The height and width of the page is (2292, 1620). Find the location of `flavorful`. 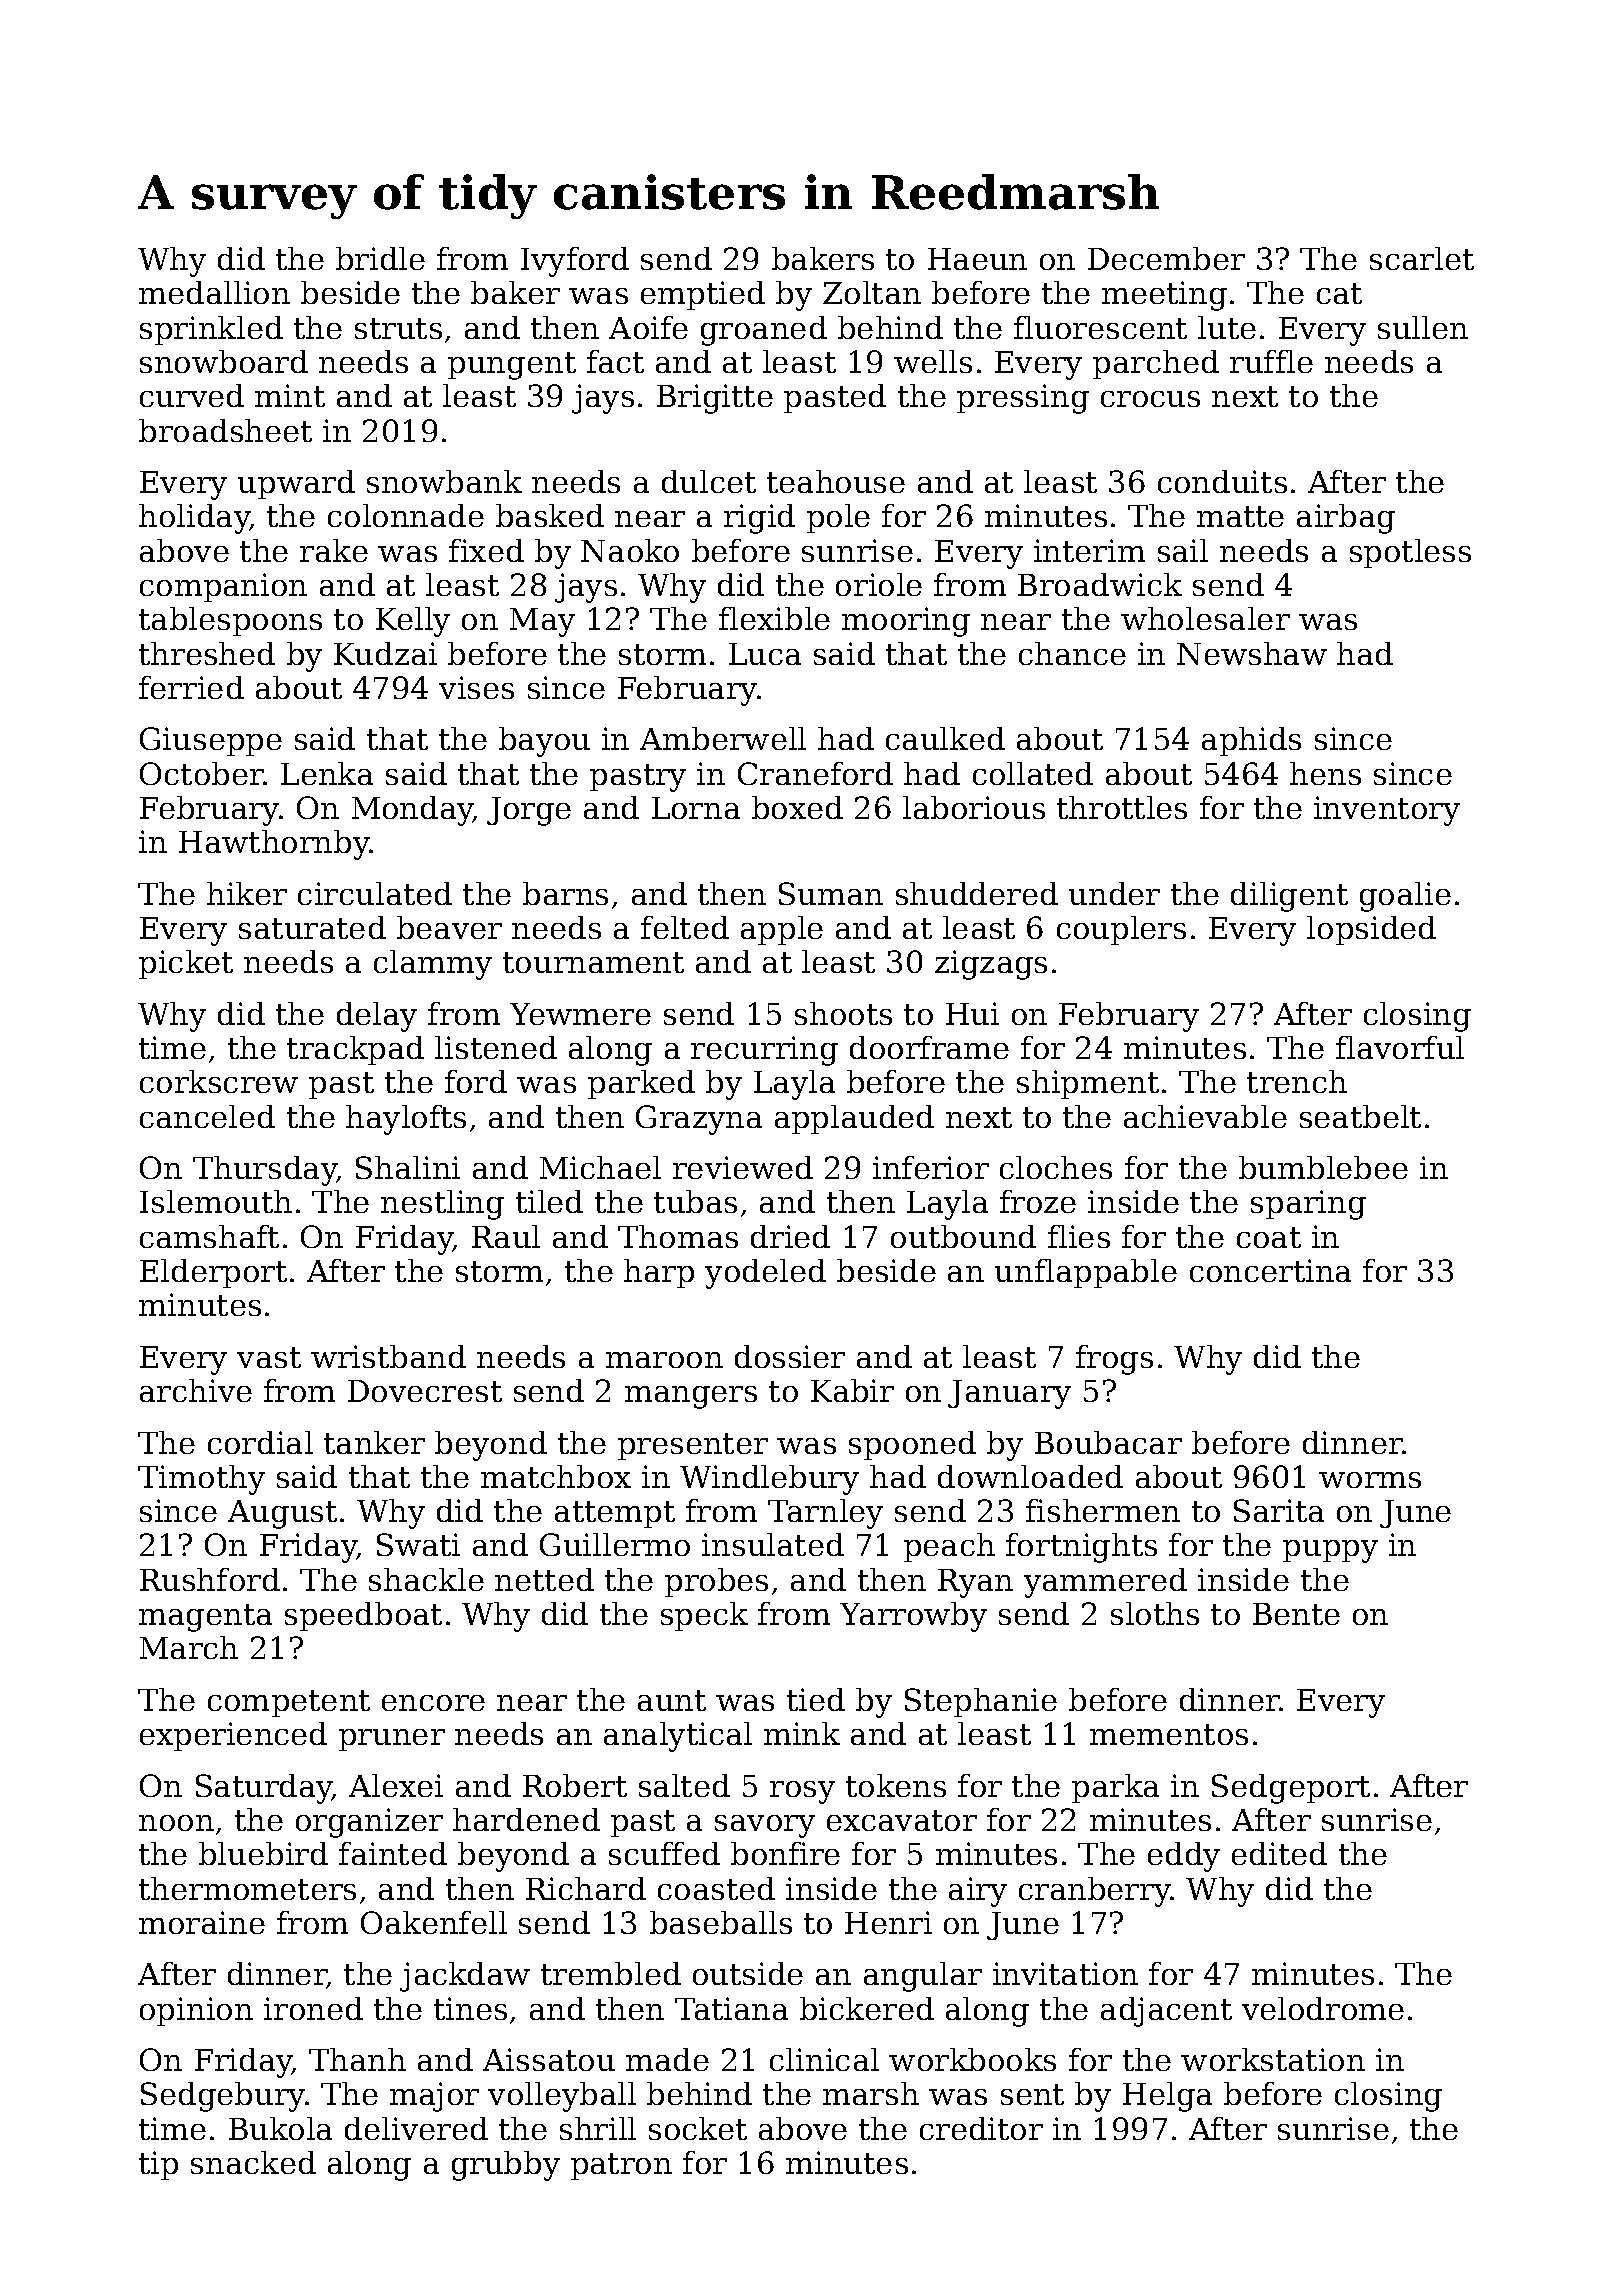

flavorful is located at coordinates (1400, 1047).
